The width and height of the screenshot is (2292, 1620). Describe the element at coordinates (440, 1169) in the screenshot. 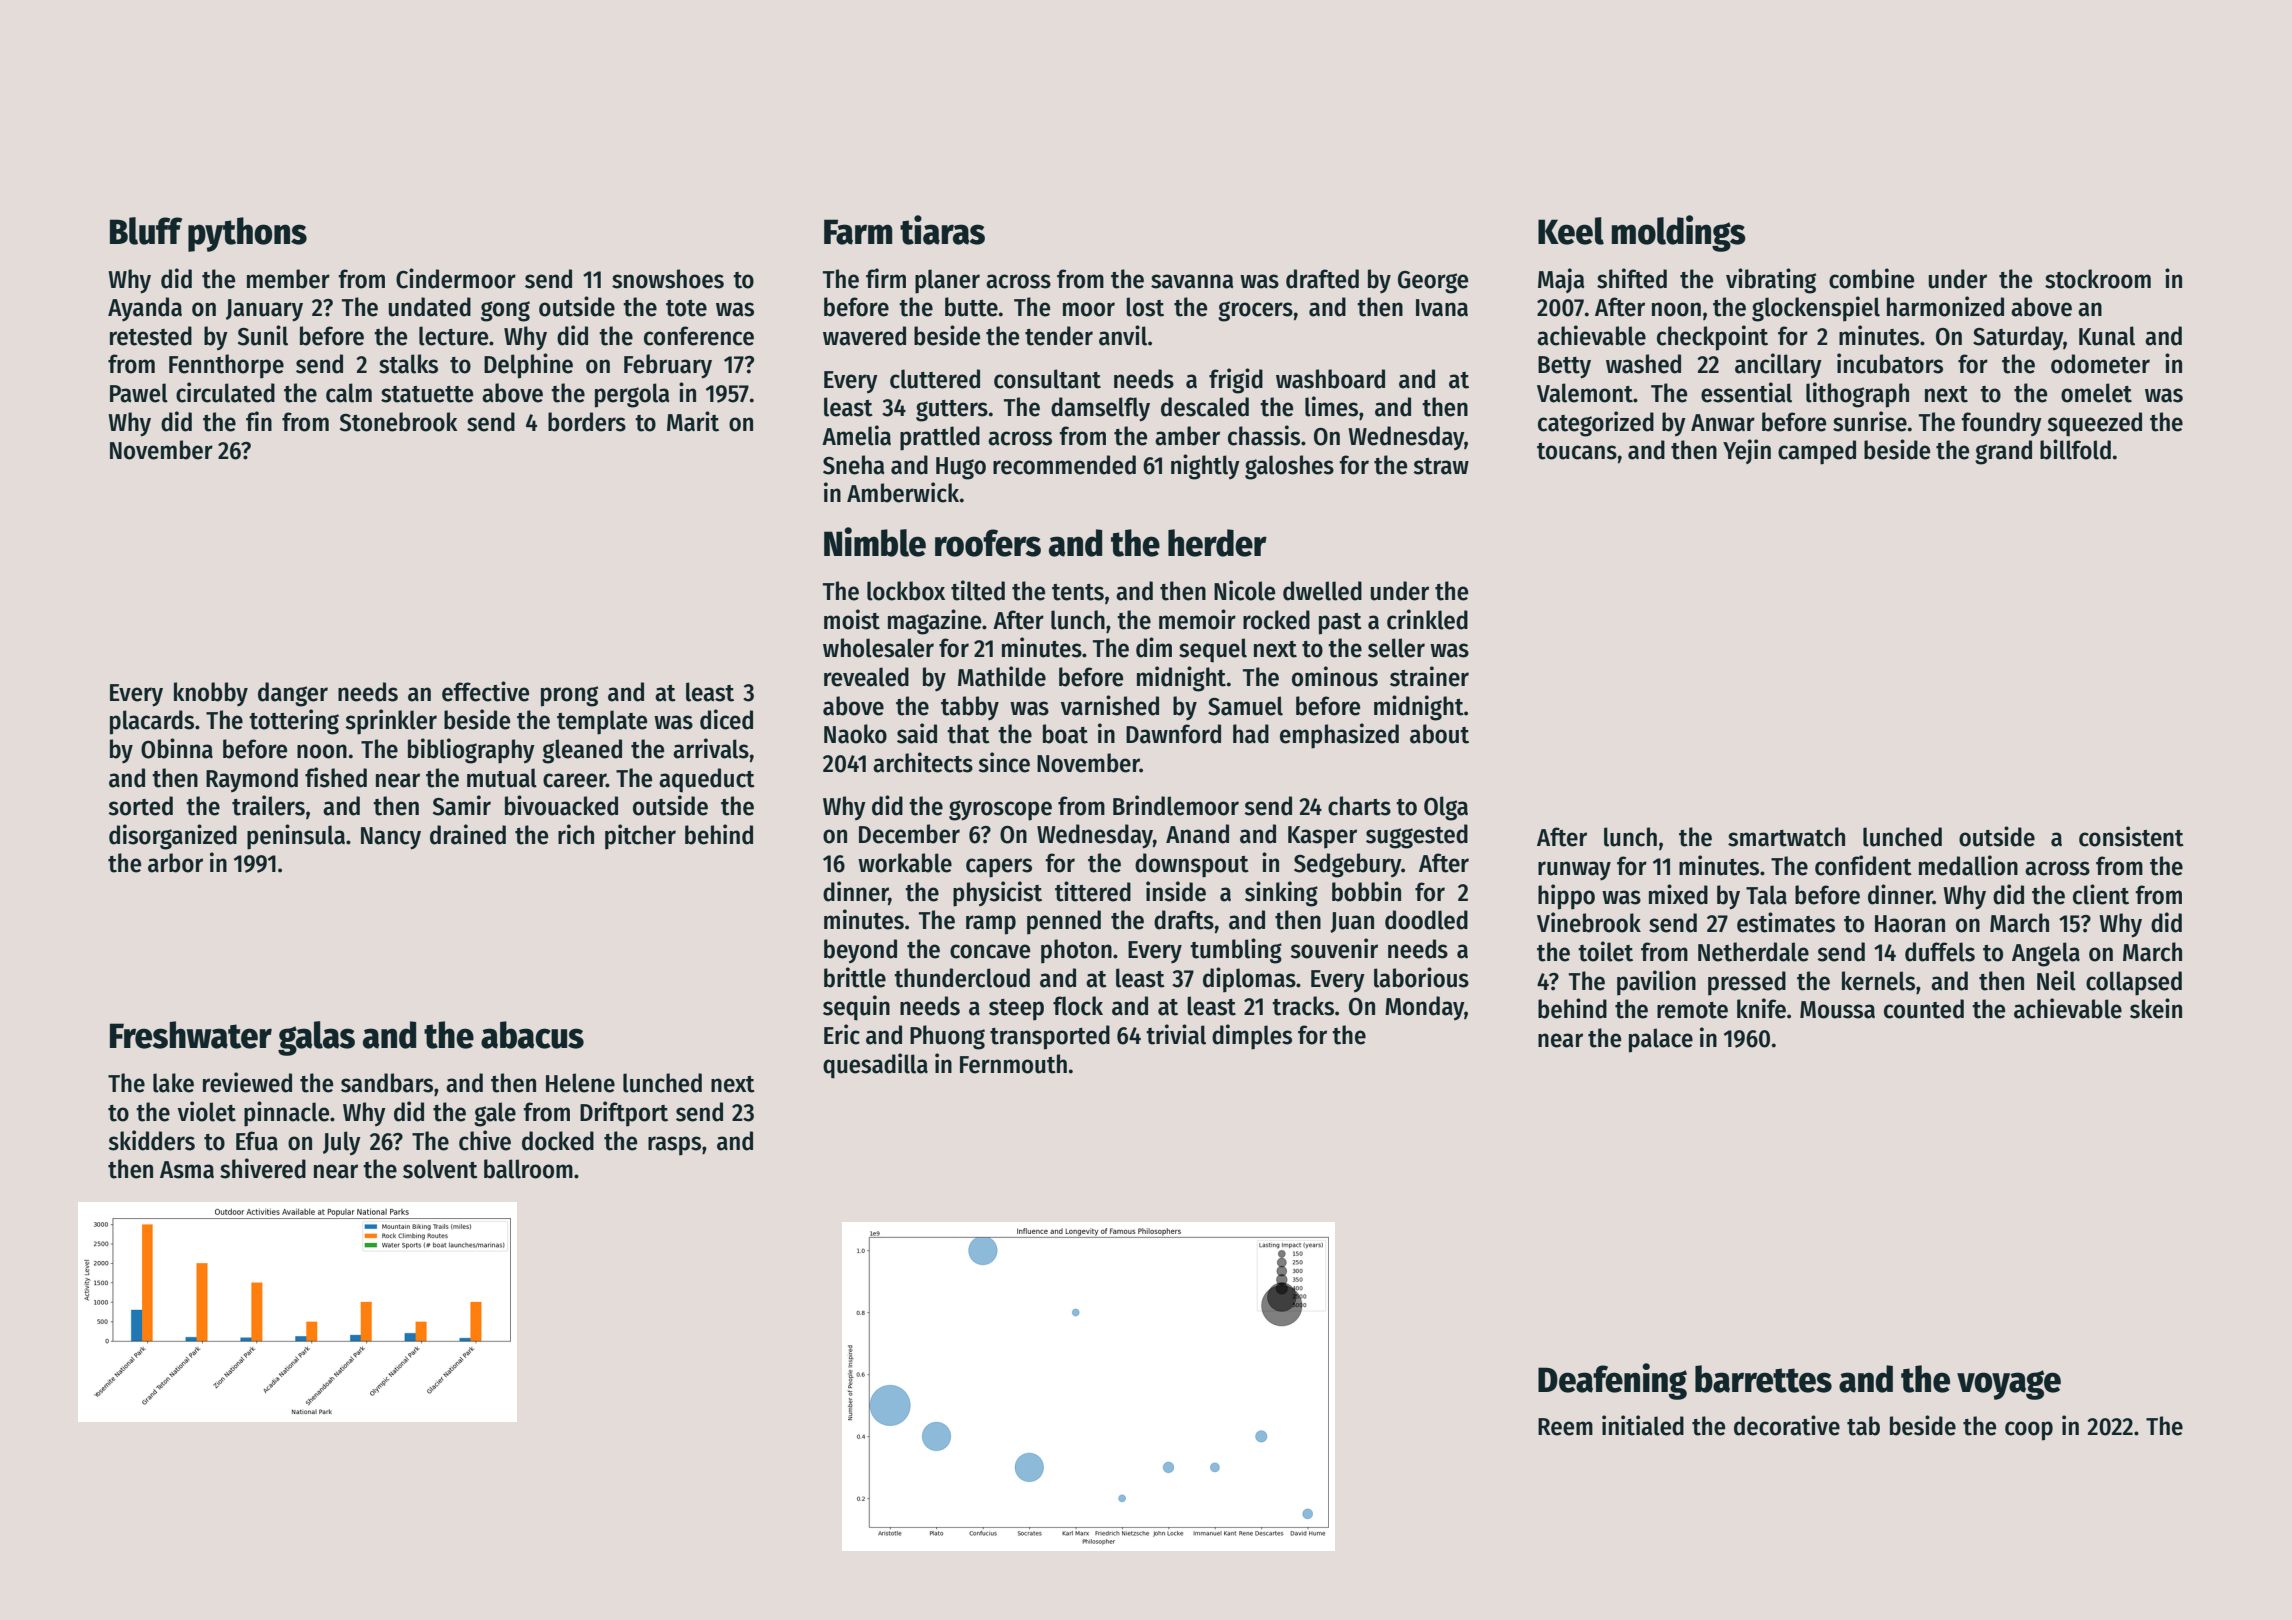

I see `solvent` at that location.
